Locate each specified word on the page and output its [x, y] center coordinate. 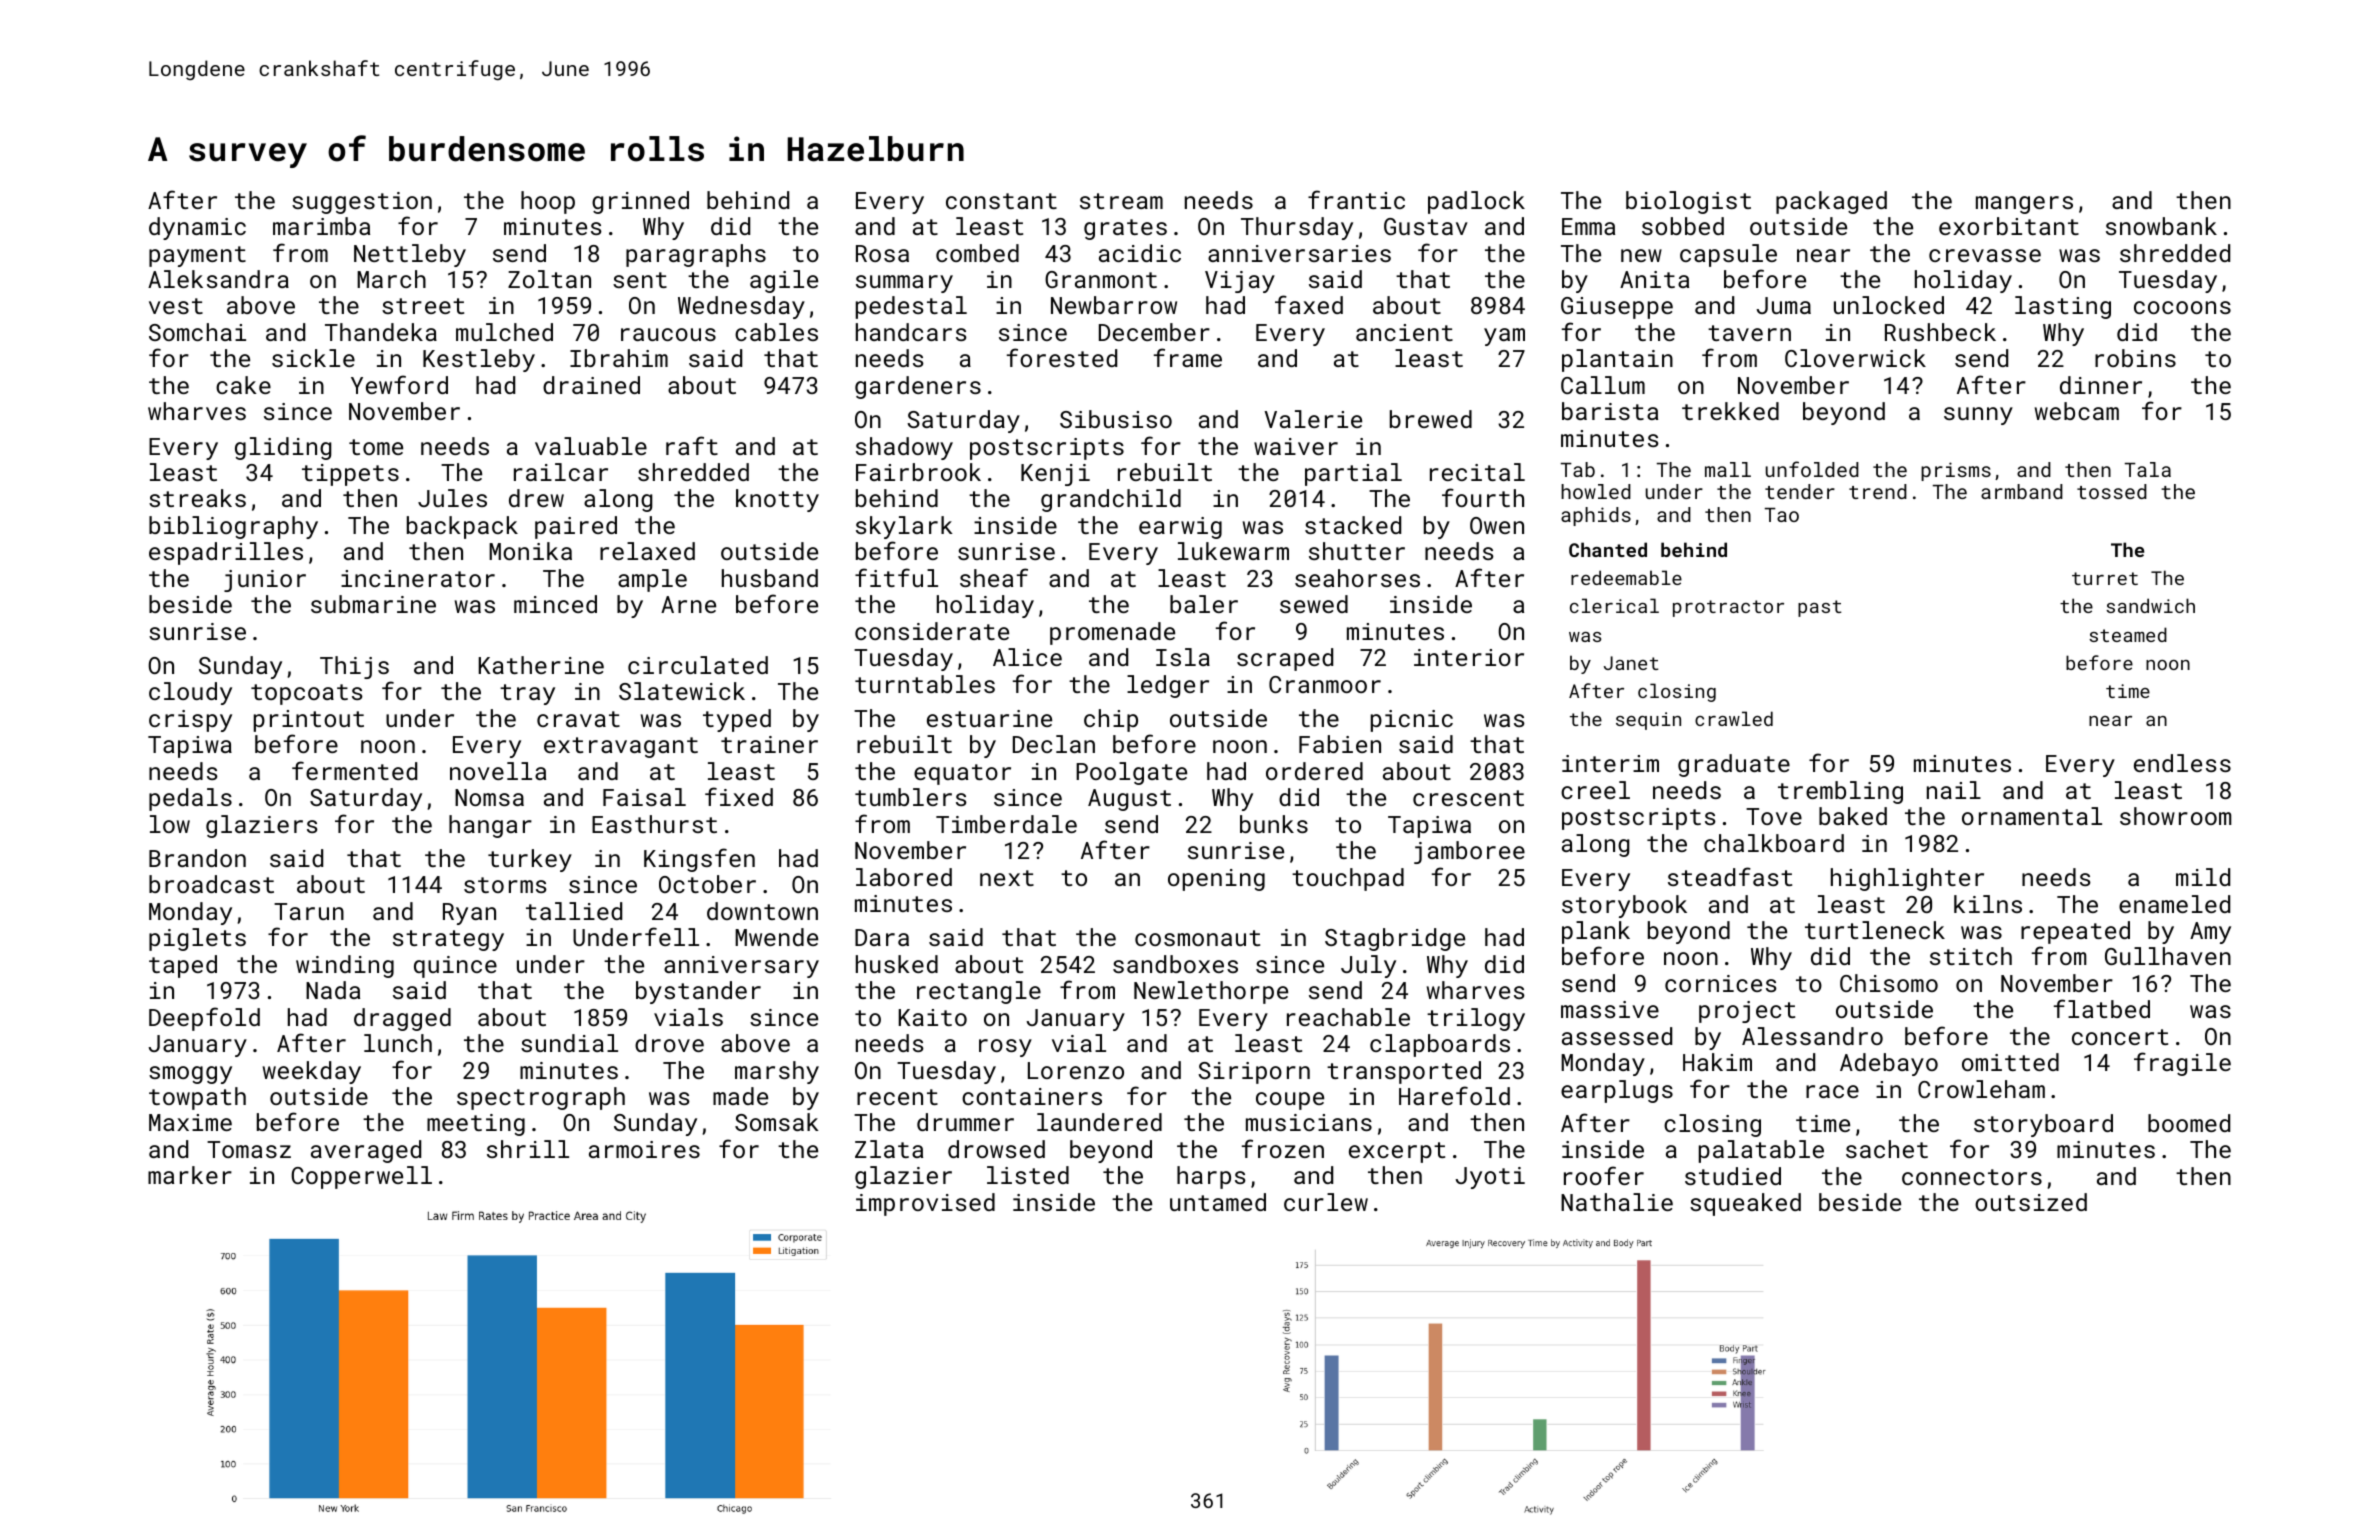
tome [376, 447]
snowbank [2161, 226]
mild [2203, 877]
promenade [1112, 633]
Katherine [541, 665]
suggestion [362, 203]
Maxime [190, 1122]
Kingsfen [699, 860]
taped [183, 966]
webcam [2077, 411]
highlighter [1907, 879]
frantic [1356, 199]
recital [1477, 472]
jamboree [1469, 852]
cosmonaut [1197, 938]
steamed [2128, 634]
